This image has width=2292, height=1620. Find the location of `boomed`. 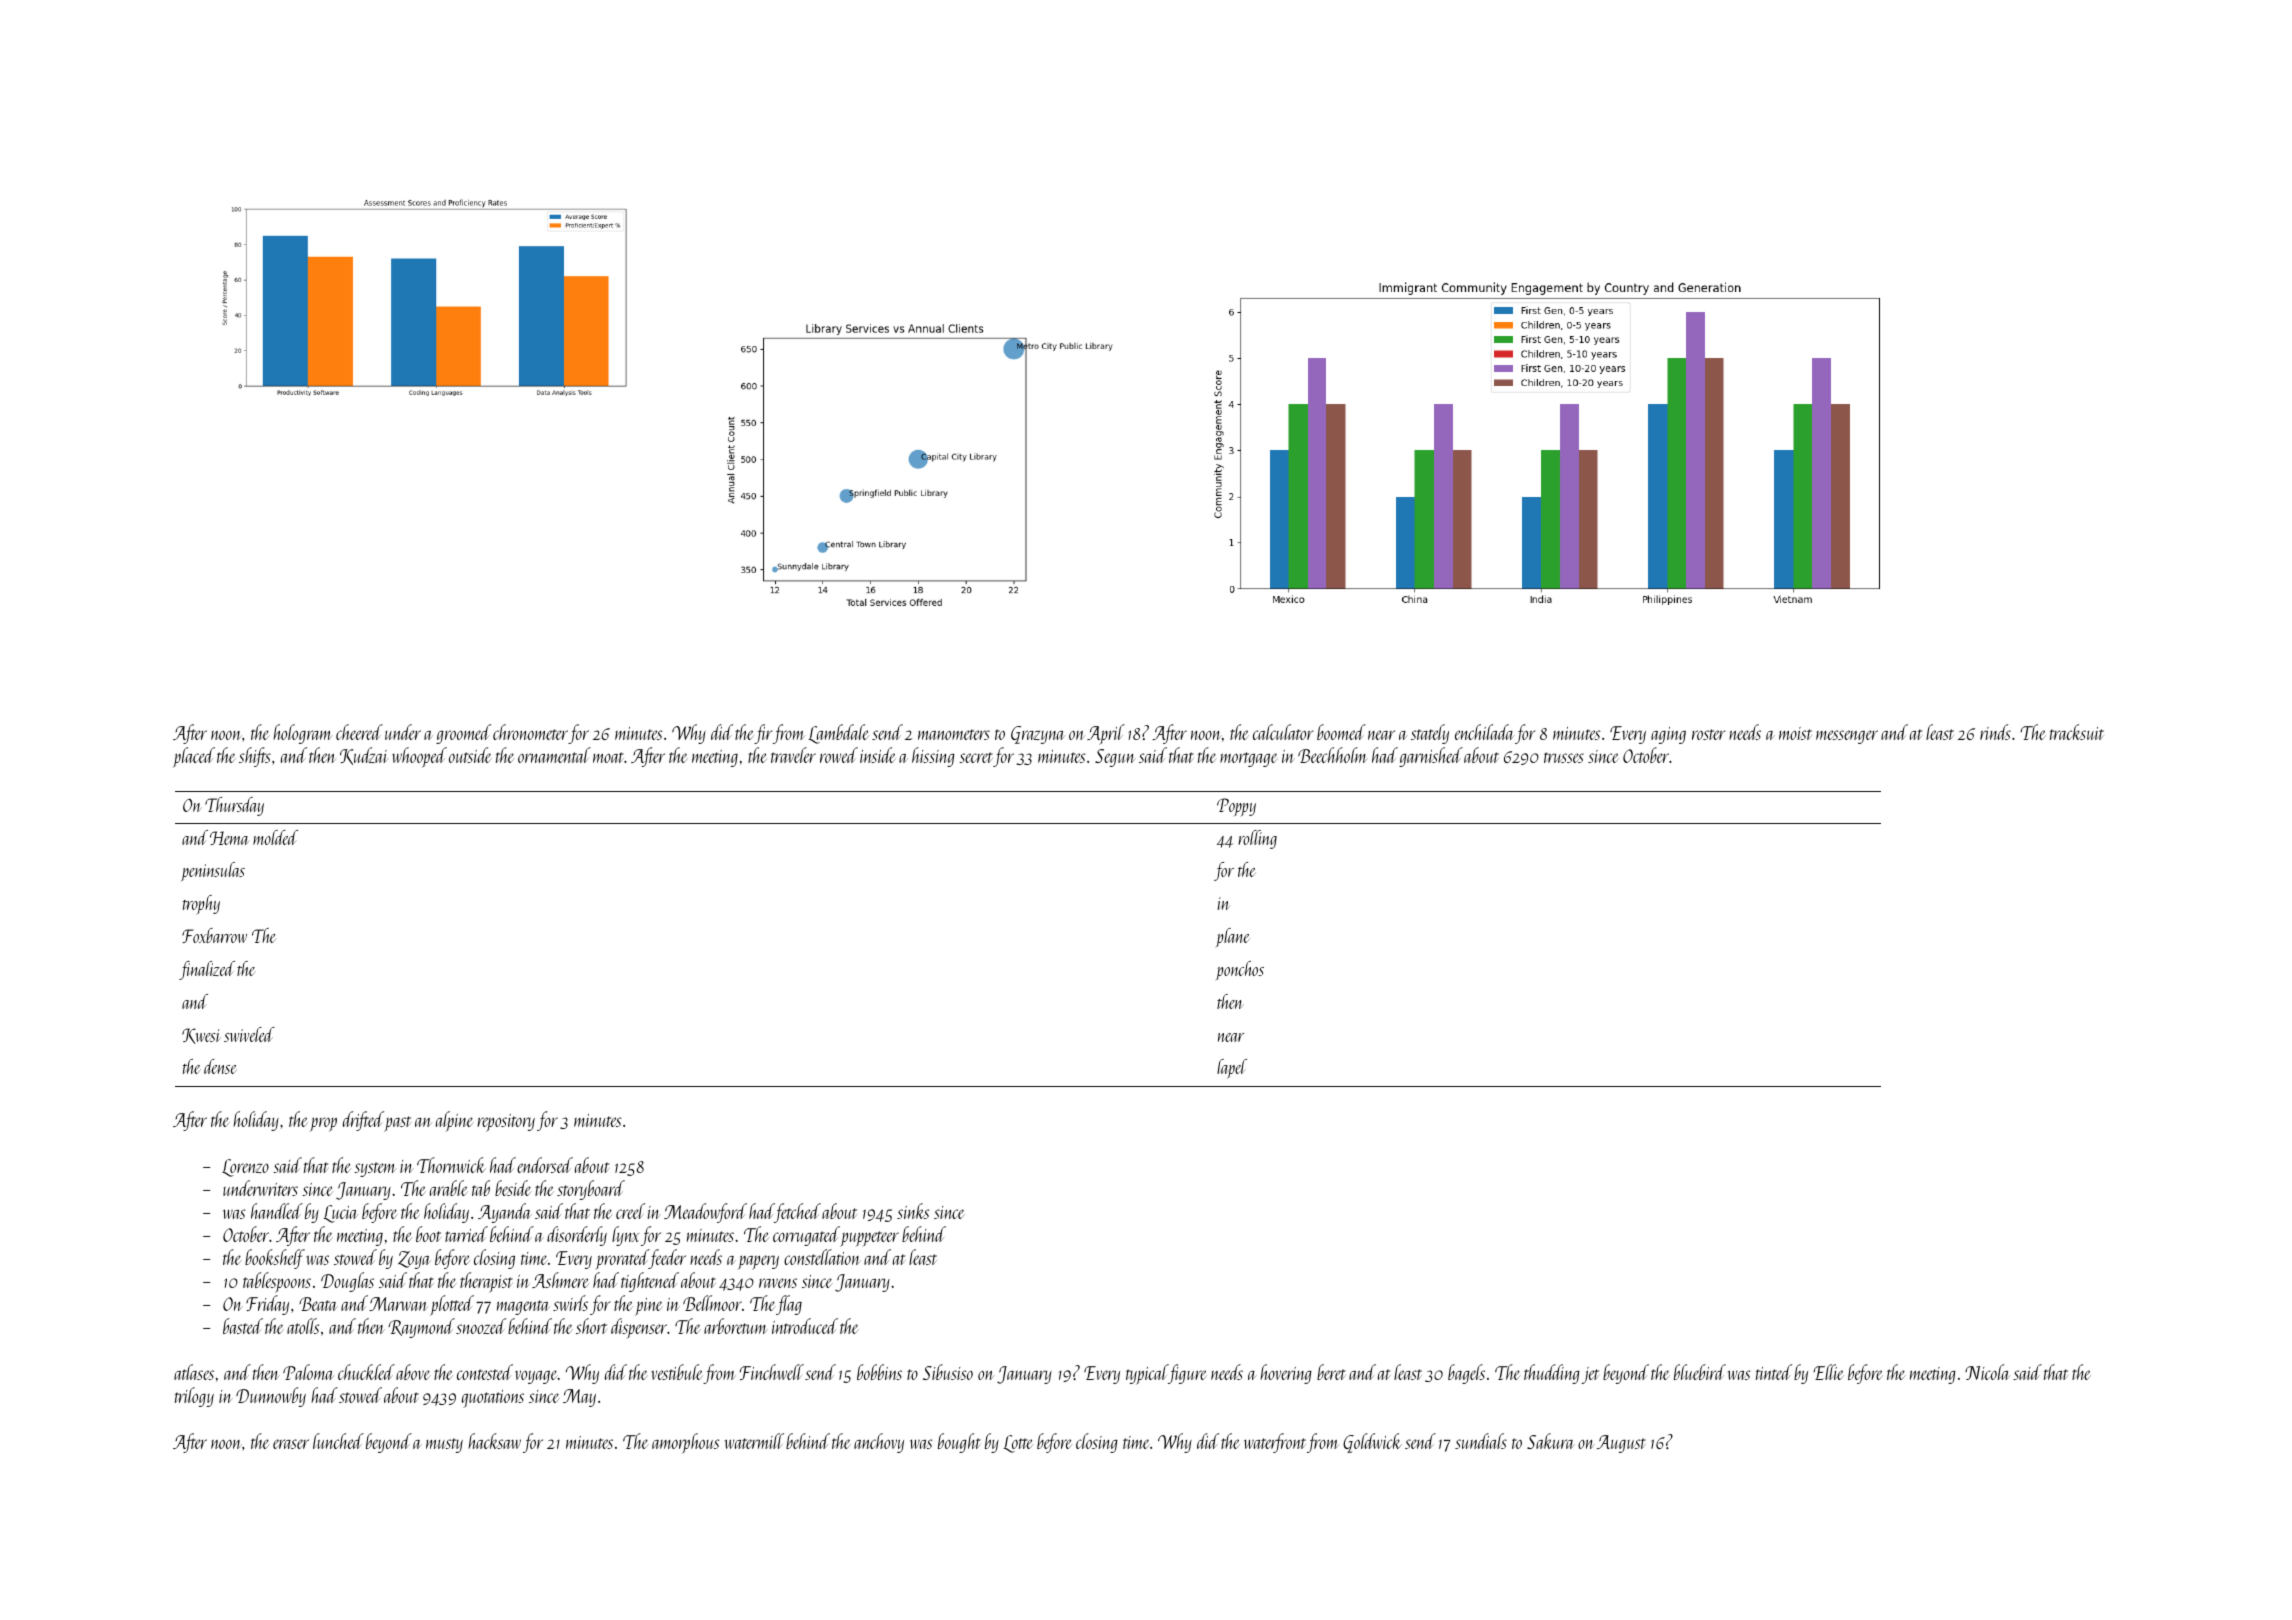

boomed is located at coordinates (1341, 732).
